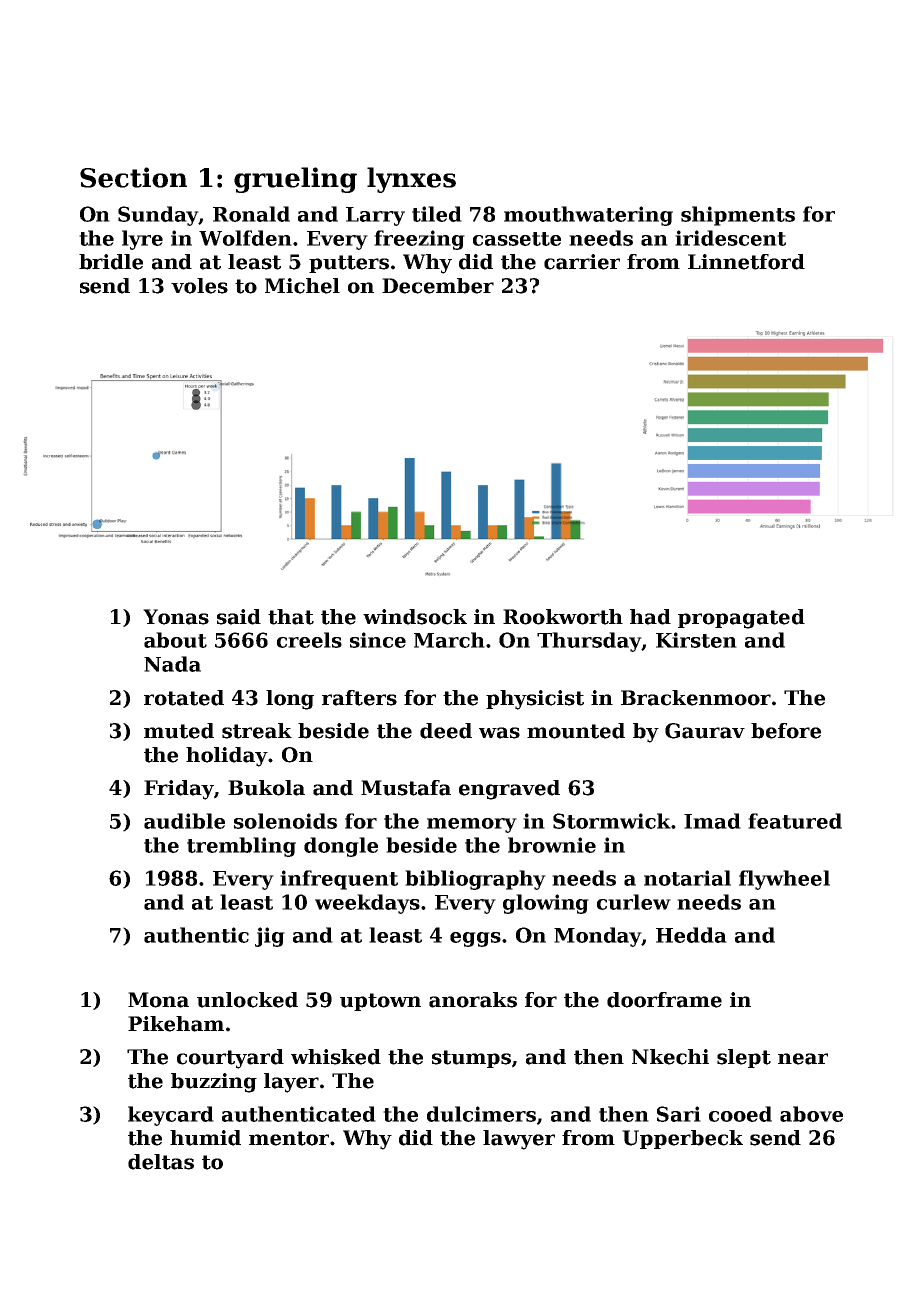 The height and width of the screenshot is (1311, 924). I want to click on Michel, so click(302, 286).
